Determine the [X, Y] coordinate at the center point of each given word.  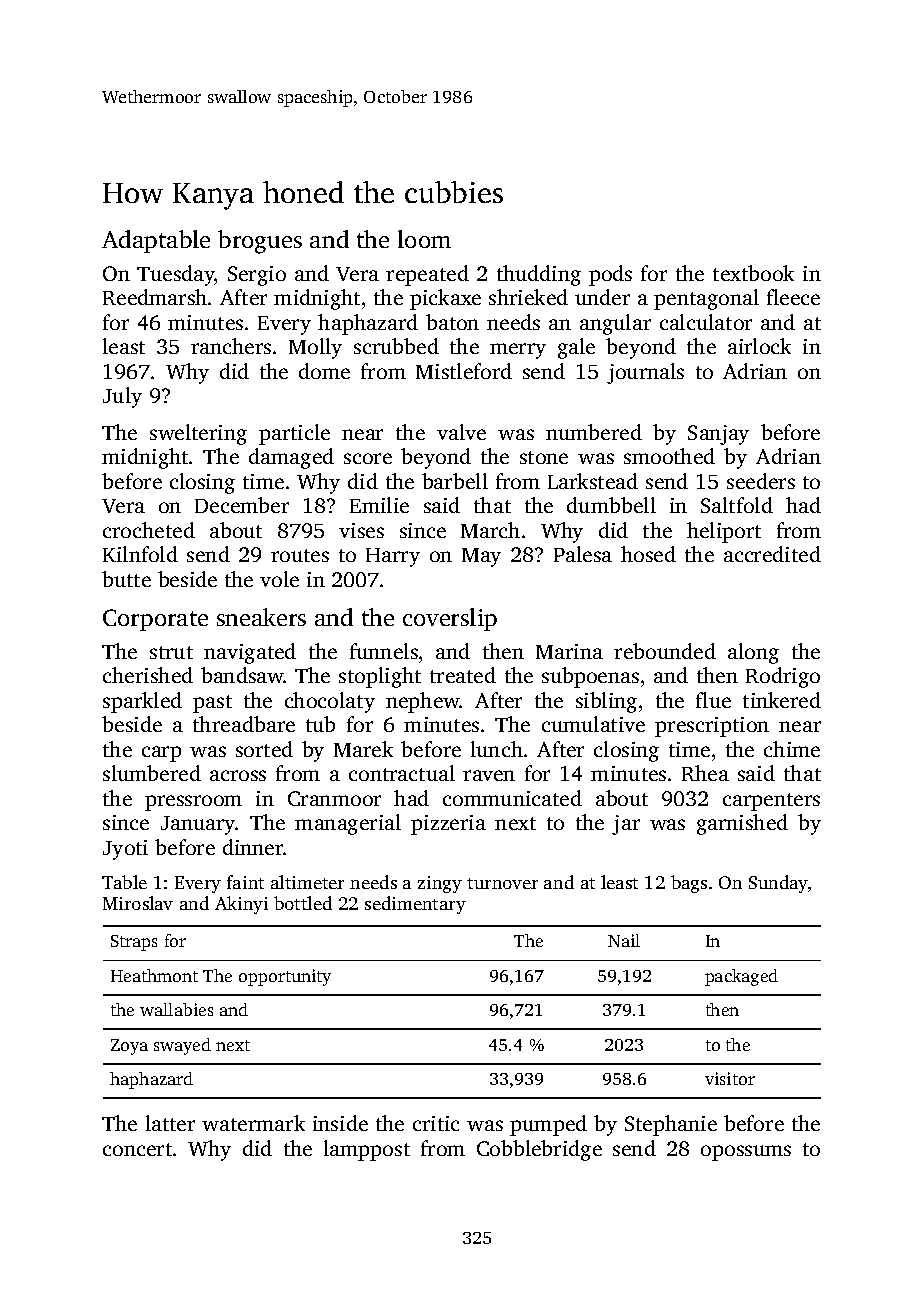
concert [137, 1149]
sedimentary [415, 905]
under [602, 297]
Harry [393, 557]
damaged [291, 458]
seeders [761, 481]
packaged [741, 977]
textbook [753, 273]
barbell [455, 481]
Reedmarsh [155, 297]
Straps [134, 943]
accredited [772, 554]
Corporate [155, 620]
